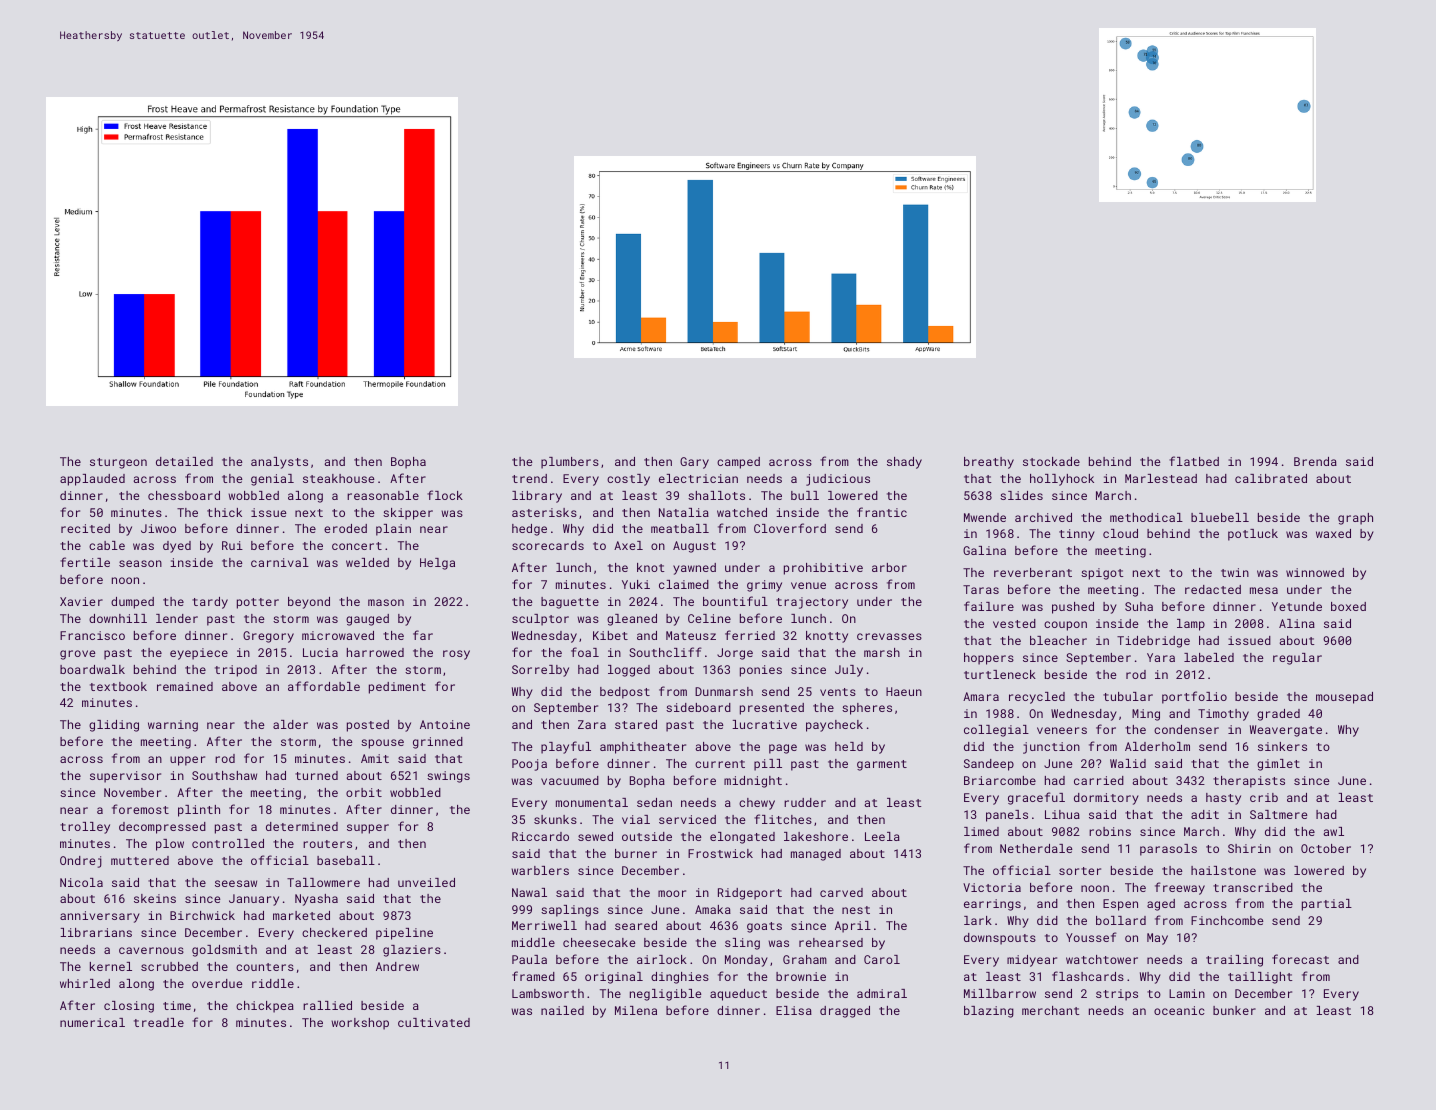 The image size is (1436, 1110). What do you see at coordinates (636, 853) in the screenshot?
I see `burner` at bounding box center [636, 853].
